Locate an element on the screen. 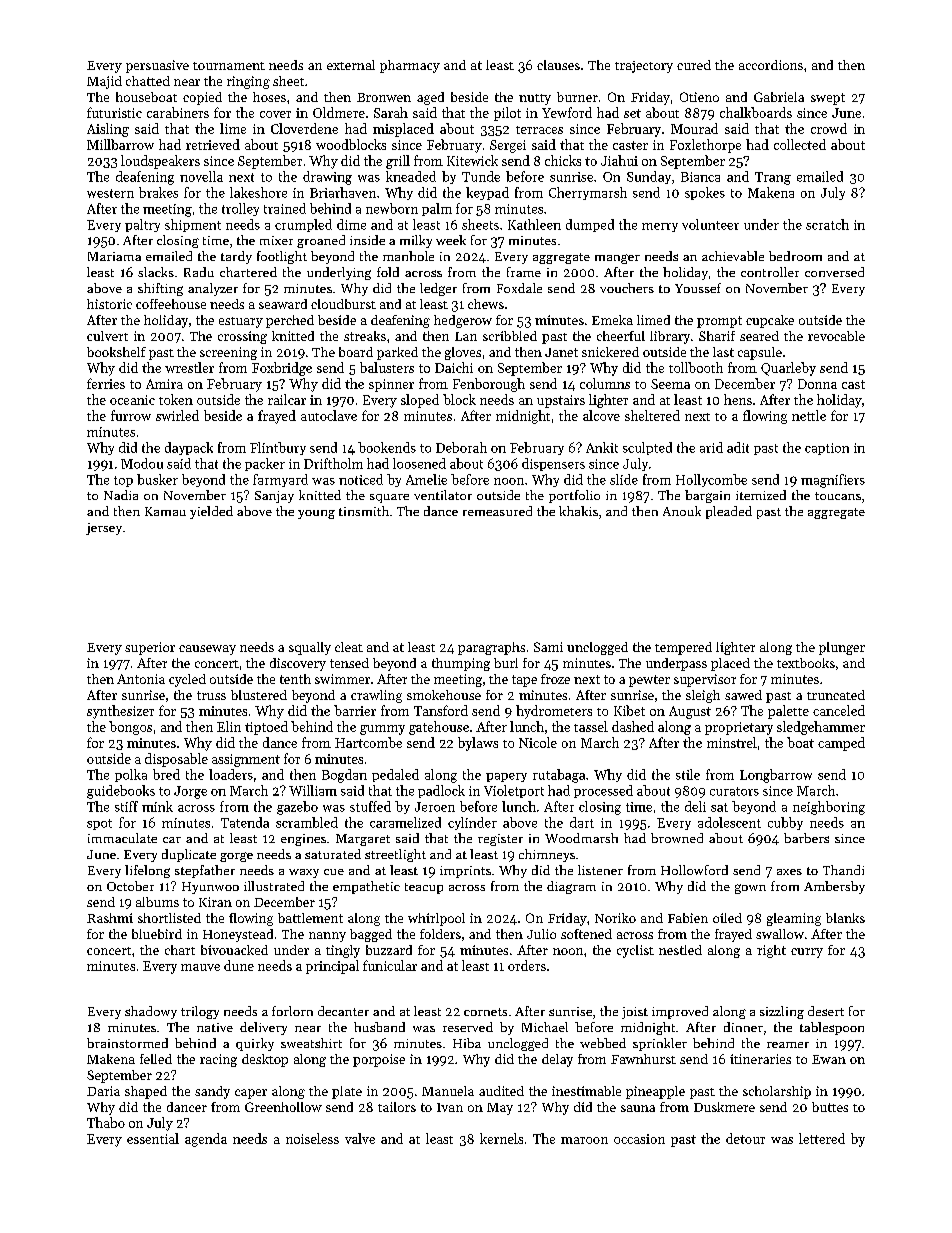  bookends is located at coordinates (387, 447).
